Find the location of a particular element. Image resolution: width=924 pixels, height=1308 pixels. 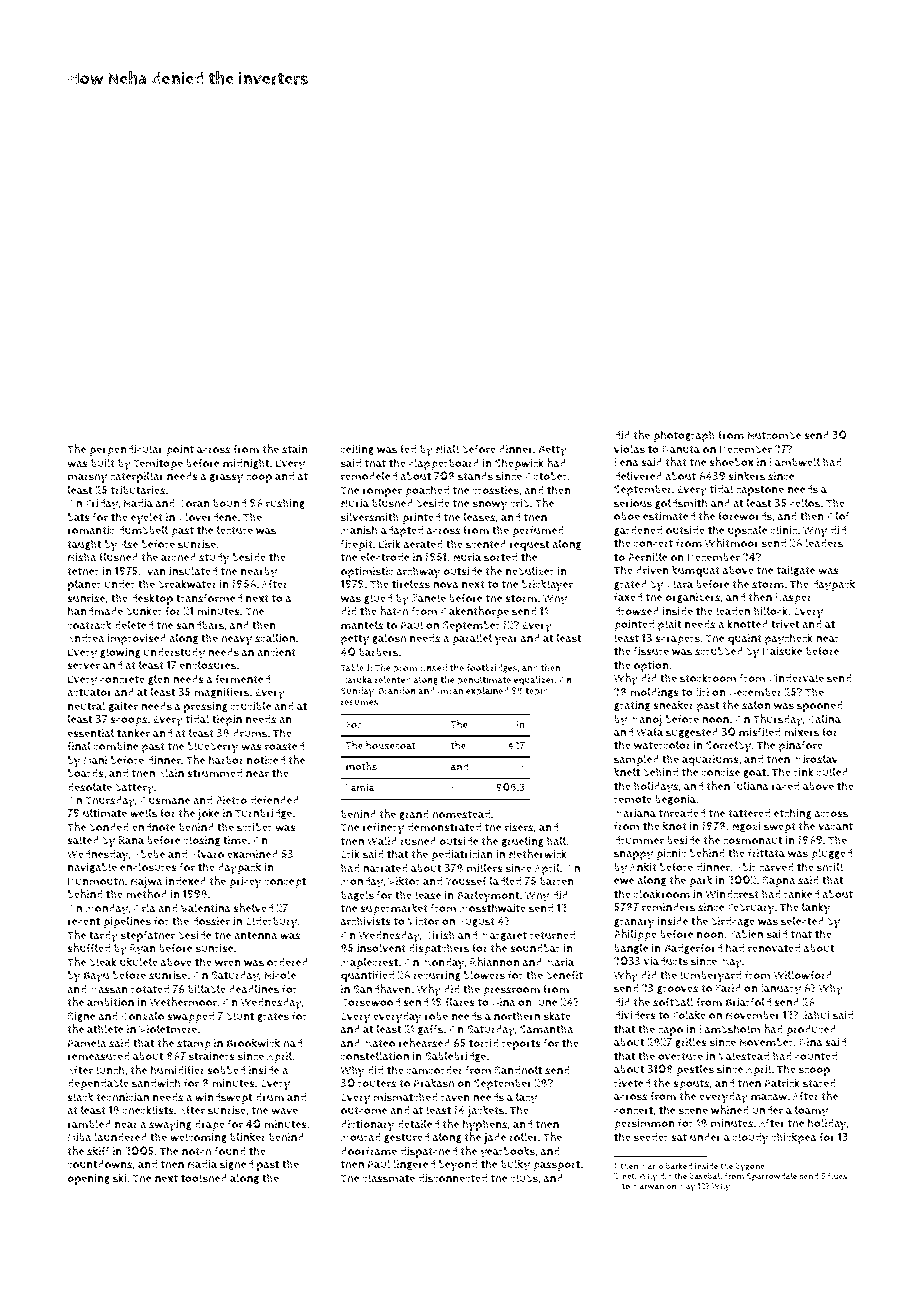

hall is located at coordinates (556, 841).
